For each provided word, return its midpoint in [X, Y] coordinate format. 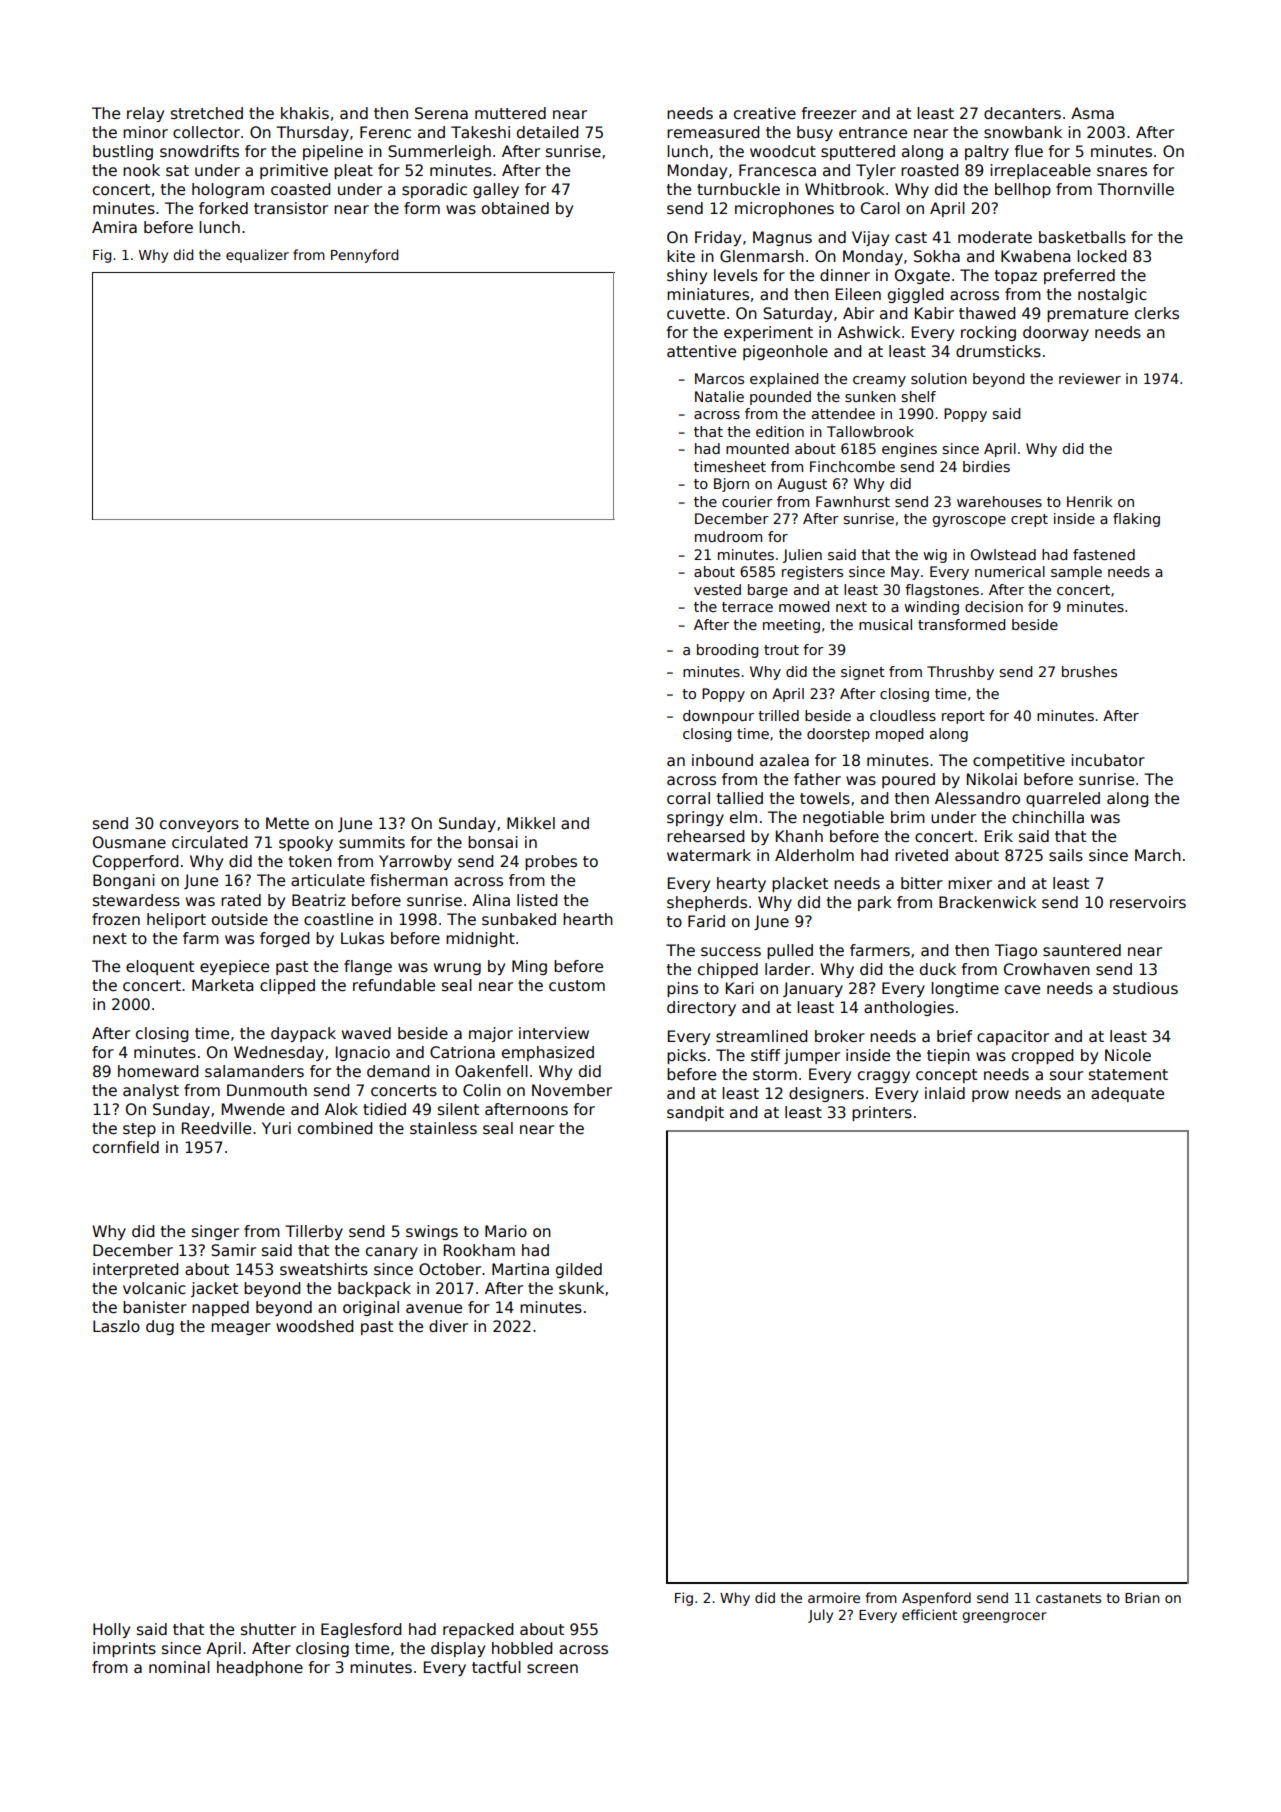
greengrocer [1004, 1617]
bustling [123, 152]
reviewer [1090, 378]
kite [681, 256]
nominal [179, 1667]
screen [552, 1669]
